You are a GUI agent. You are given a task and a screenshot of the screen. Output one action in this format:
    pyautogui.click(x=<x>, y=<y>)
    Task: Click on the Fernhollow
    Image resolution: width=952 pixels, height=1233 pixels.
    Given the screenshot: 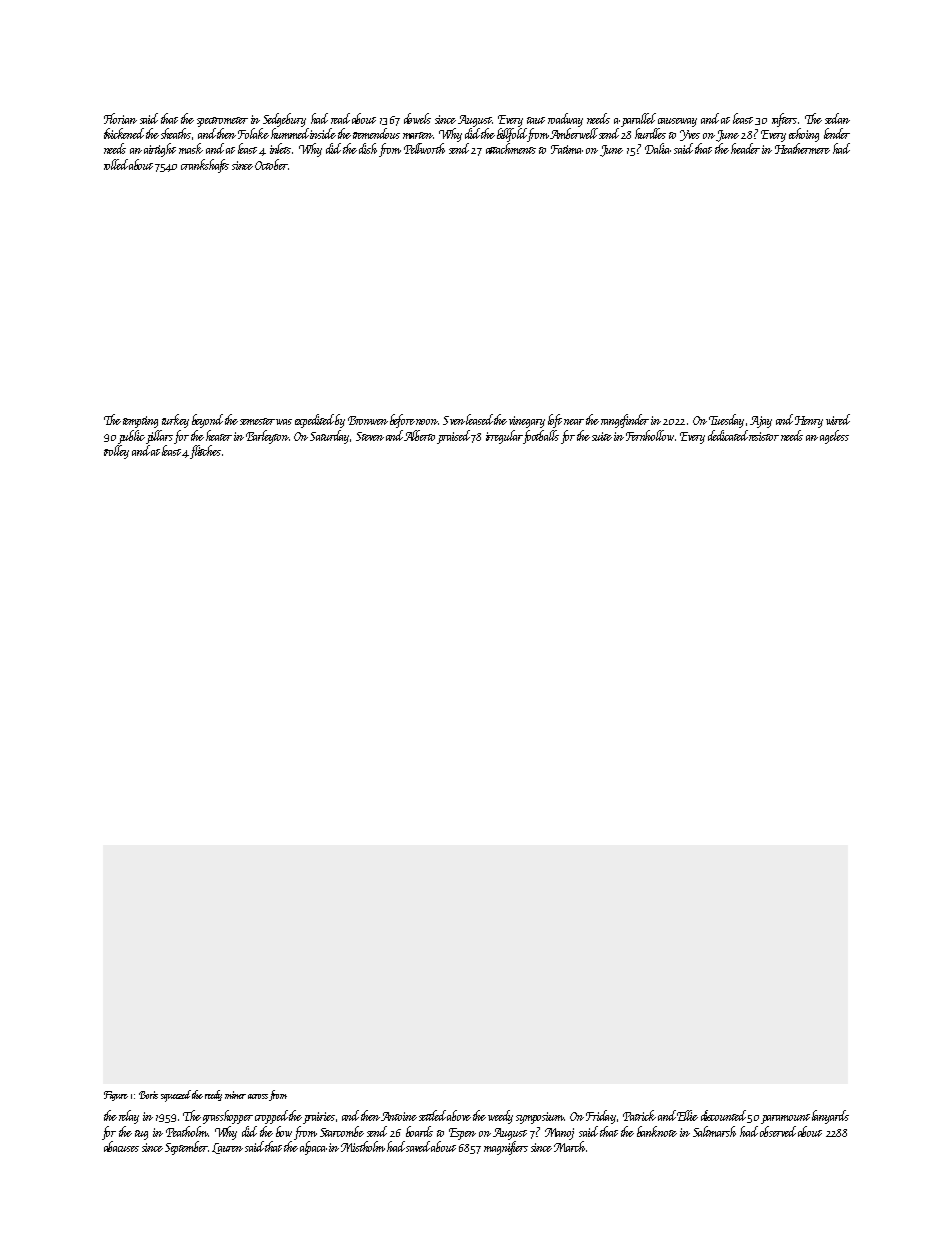 What is the action you would take?
    pyautogui.click(x=650, y=435)
